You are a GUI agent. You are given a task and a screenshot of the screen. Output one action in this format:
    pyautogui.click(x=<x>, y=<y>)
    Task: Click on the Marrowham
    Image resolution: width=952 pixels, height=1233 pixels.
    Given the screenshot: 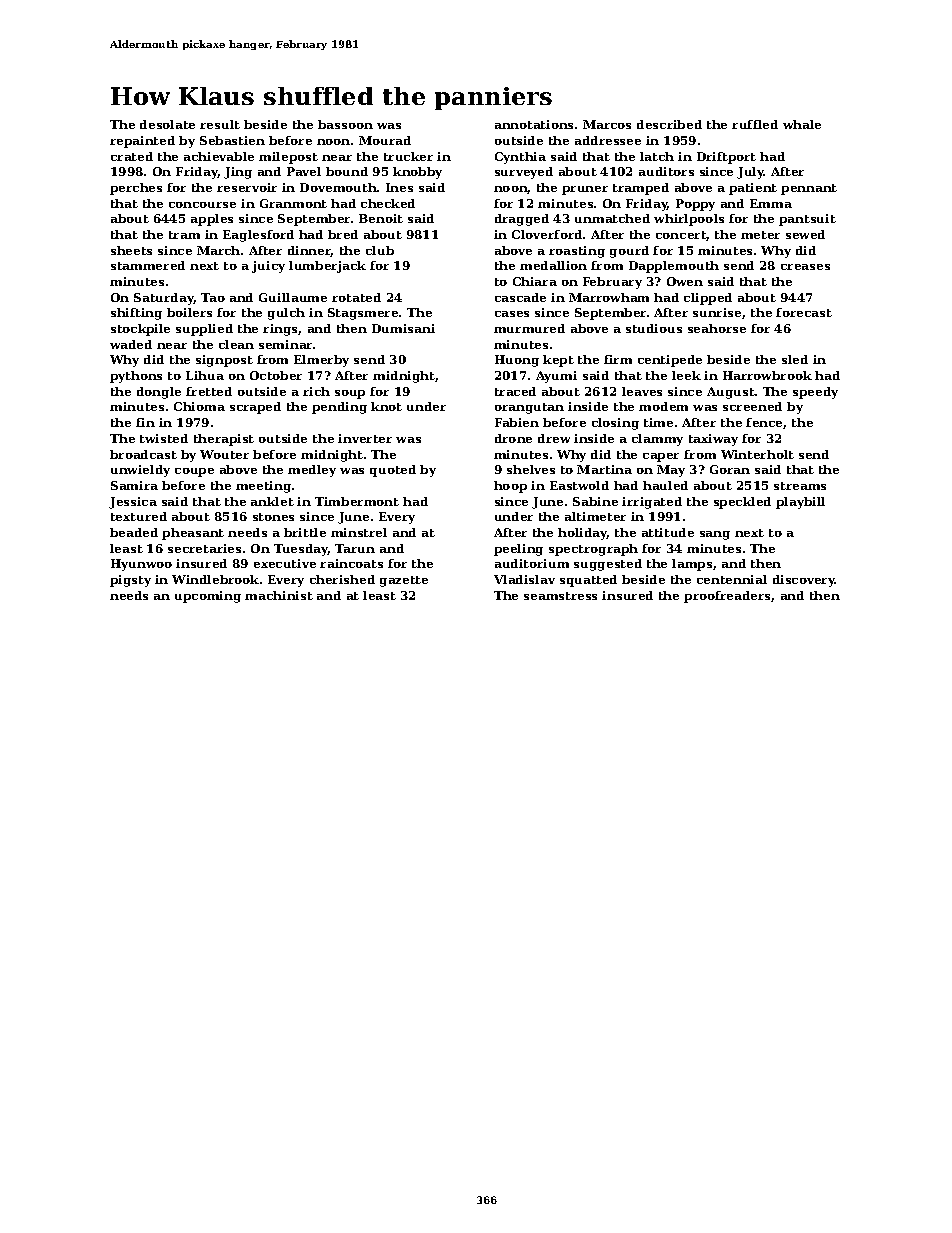 What is the action you would take?
    pyautogui.click(x=609, y=297)
